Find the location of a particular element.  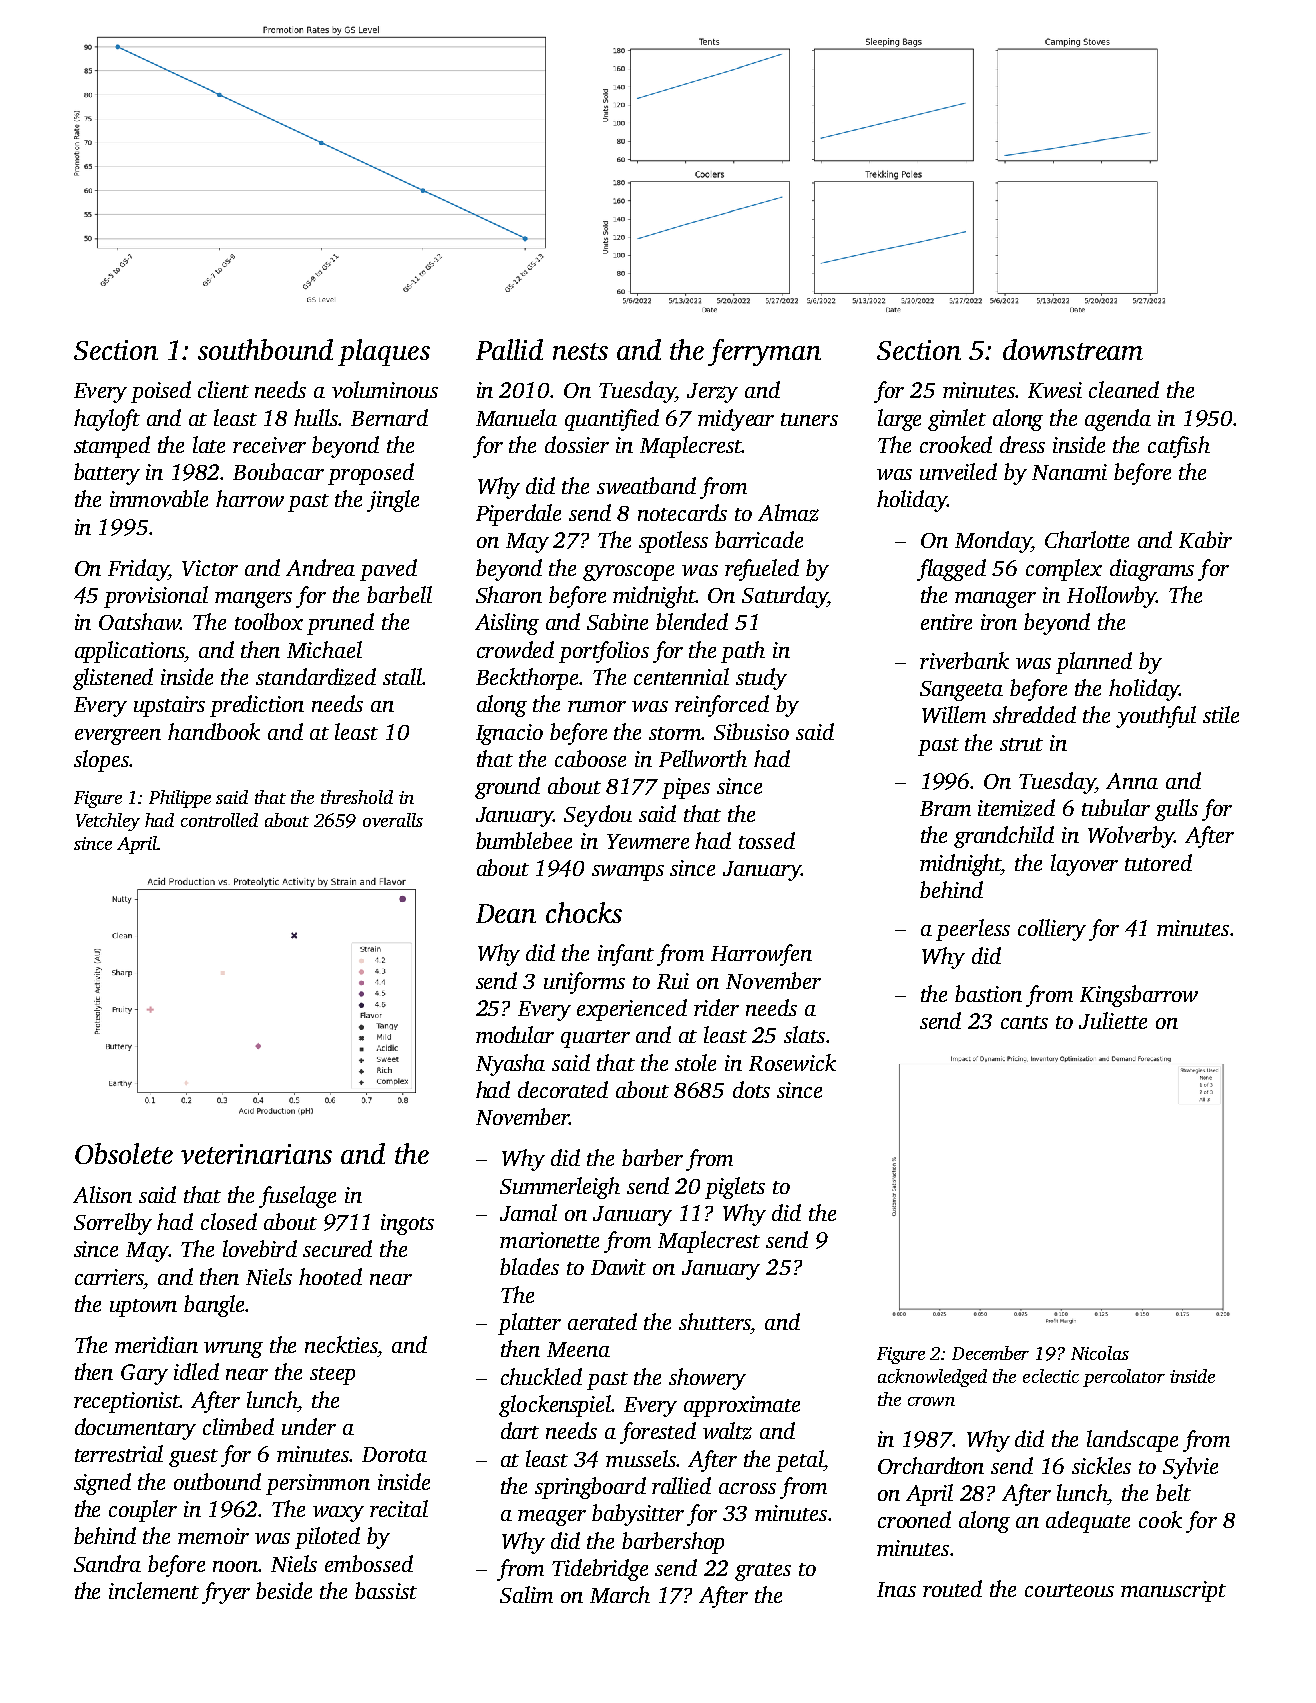

Dawit is located at coordinates (618, 1267).
